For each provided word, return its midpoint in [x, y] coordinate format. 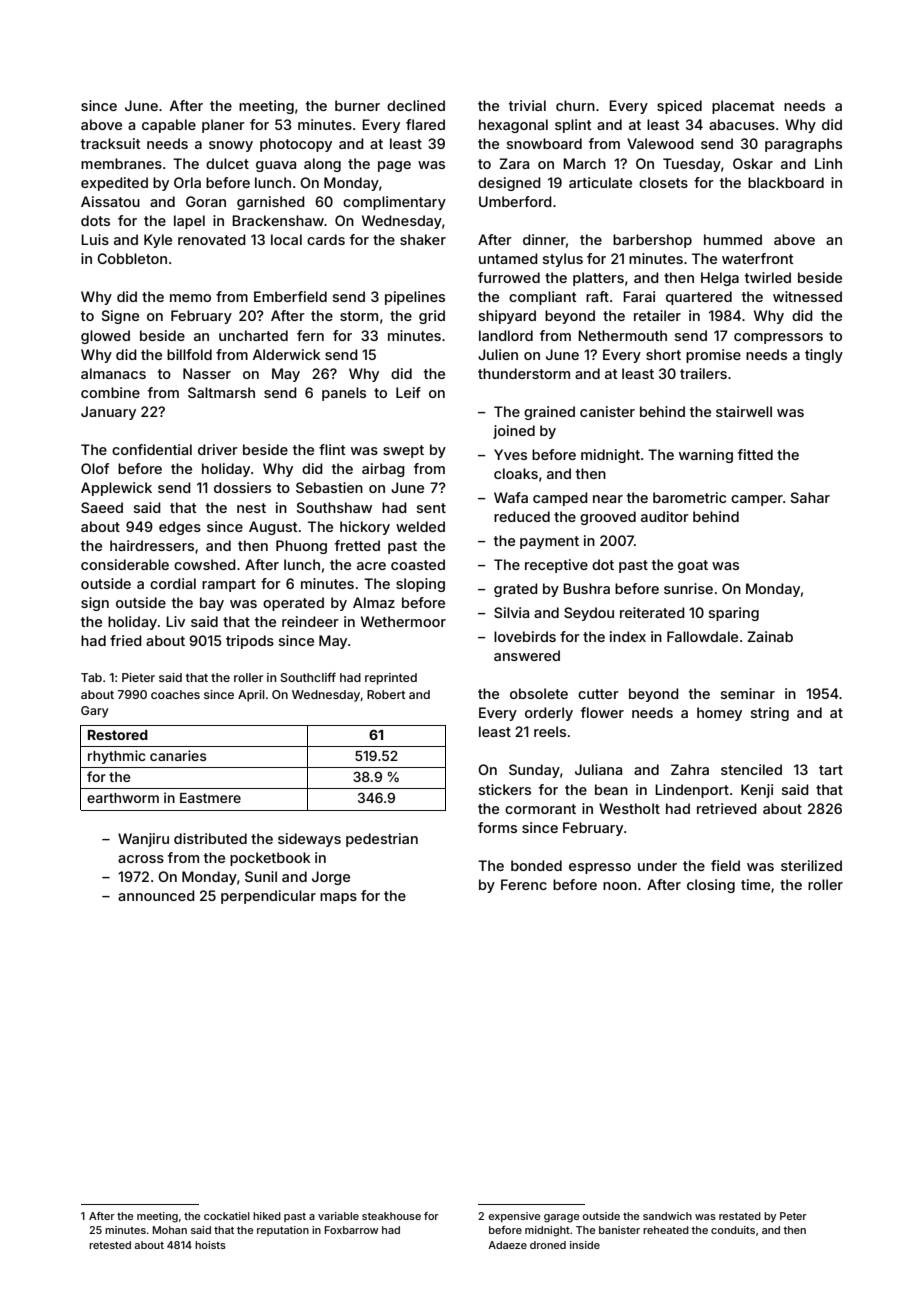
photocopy [296, 145]
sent [431, 508]
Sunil [261, 876]
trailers [703, 373]
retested [110, 1245]
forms [497, 827]
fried [126, 640]
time [755, 884]
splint [573, 126]
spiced [679, 107]
